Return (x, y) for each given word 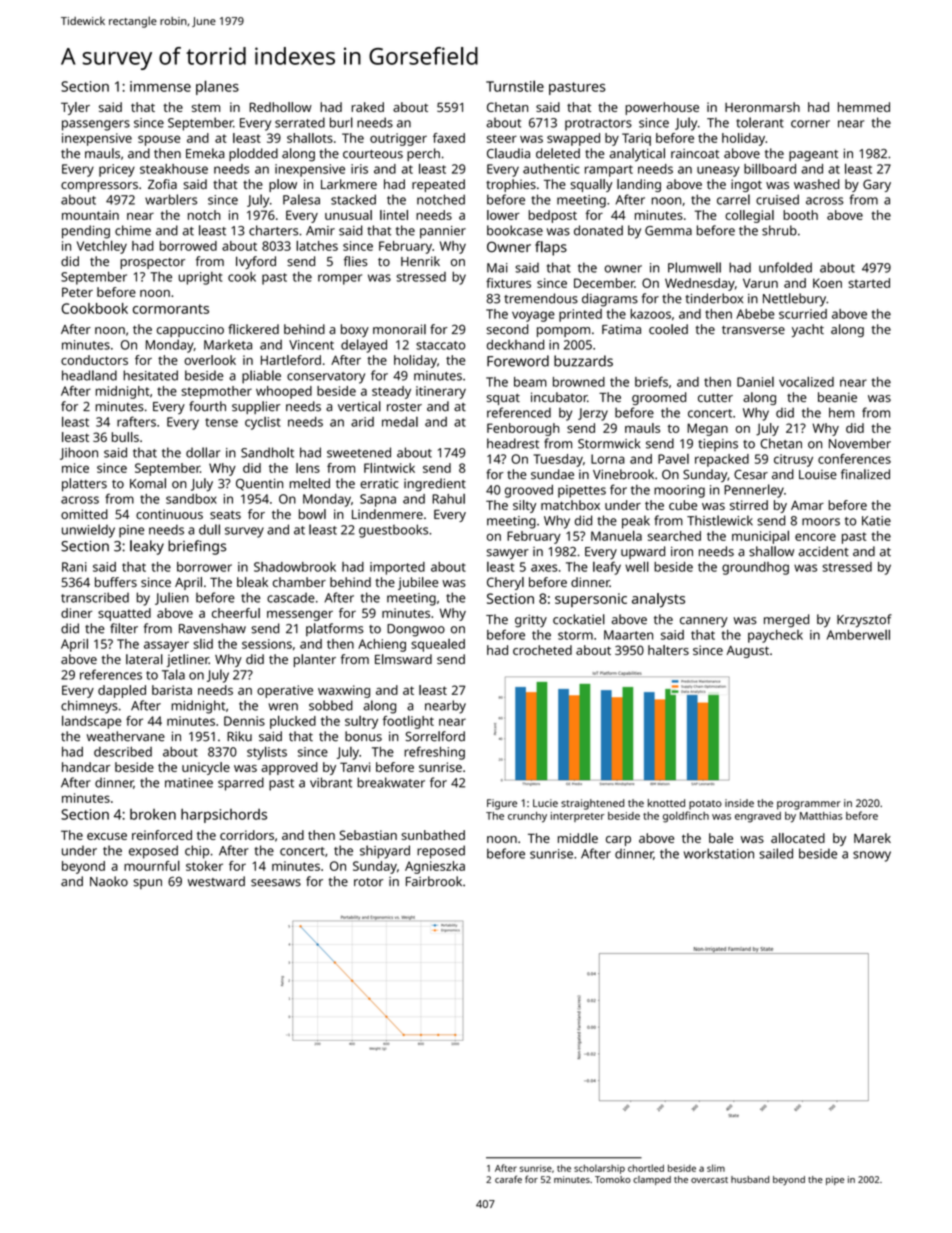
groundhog (755, 568)
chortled (646, 1168)
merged (786, 621)
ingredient (435, 485)
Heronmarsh (762, 107)
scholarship (599, 1169)
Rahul (448, 499)
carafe (508, 1179)
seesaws (276, 883)
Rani (74, 567)
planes (217, 87)
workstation (719, 853)
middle (578, 838)
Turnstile (515, 86)
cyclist (263, 423)
